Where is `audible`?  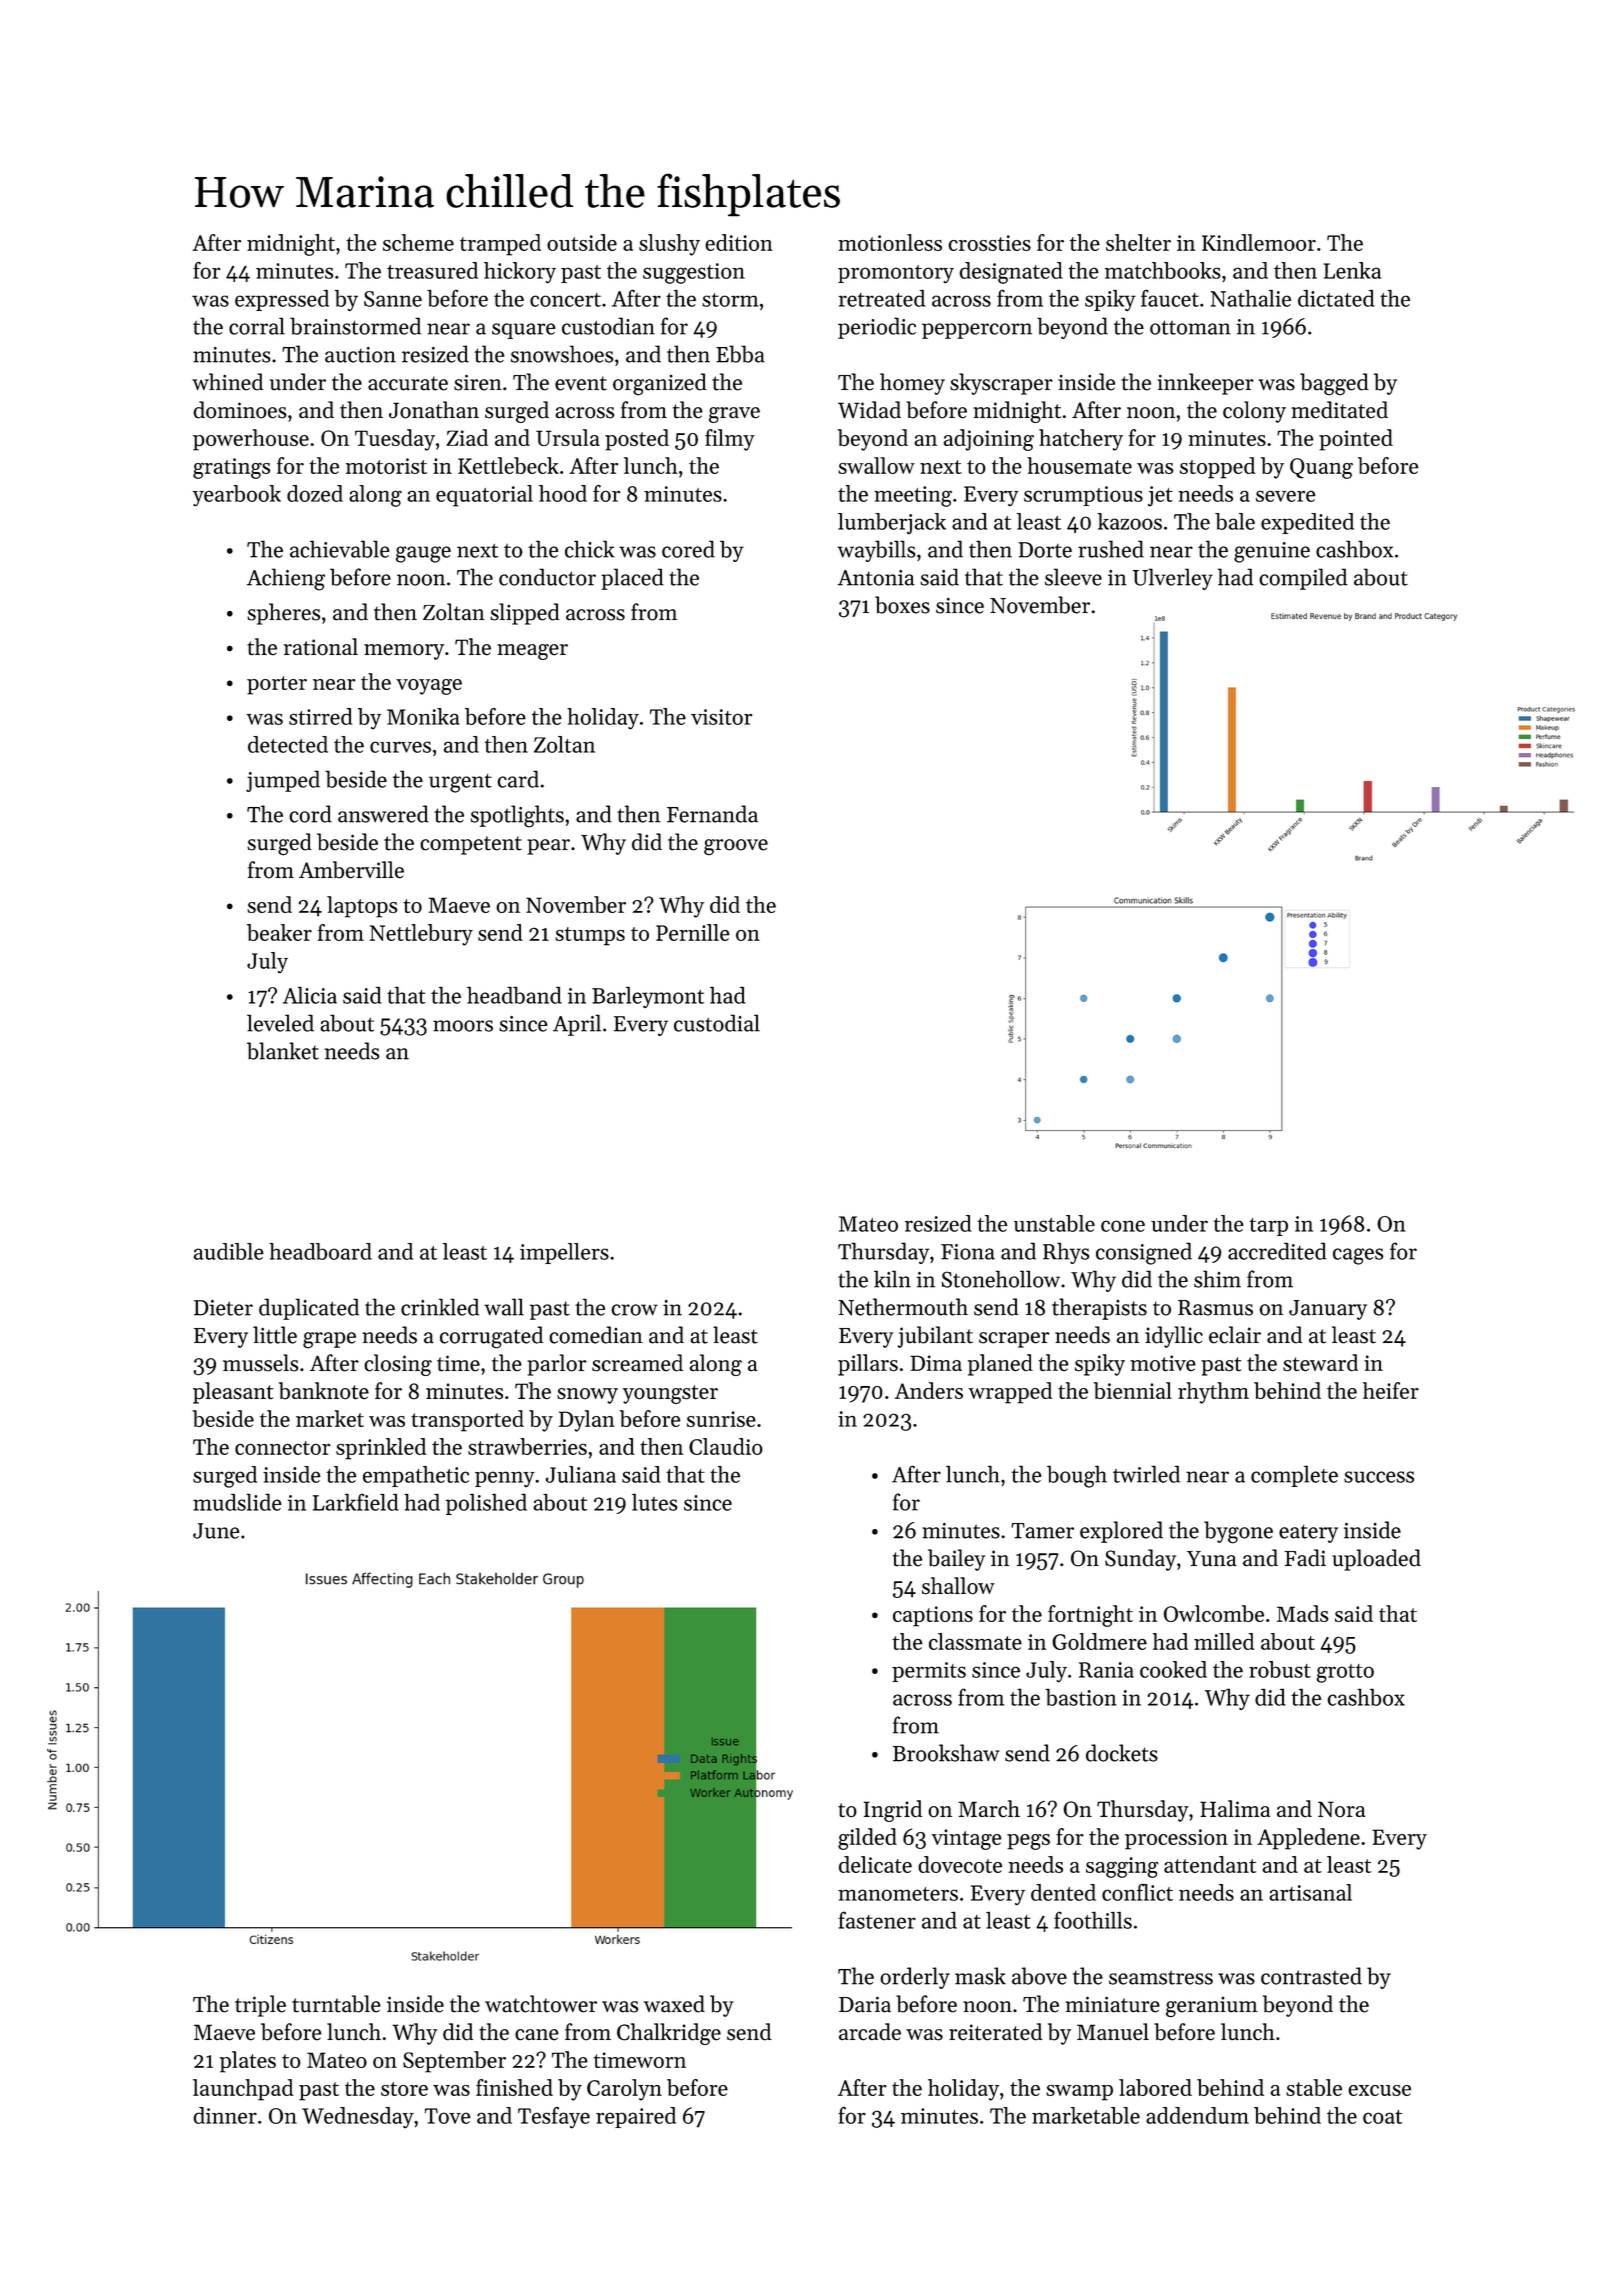 audible is located at coordinates (229, 1251).
